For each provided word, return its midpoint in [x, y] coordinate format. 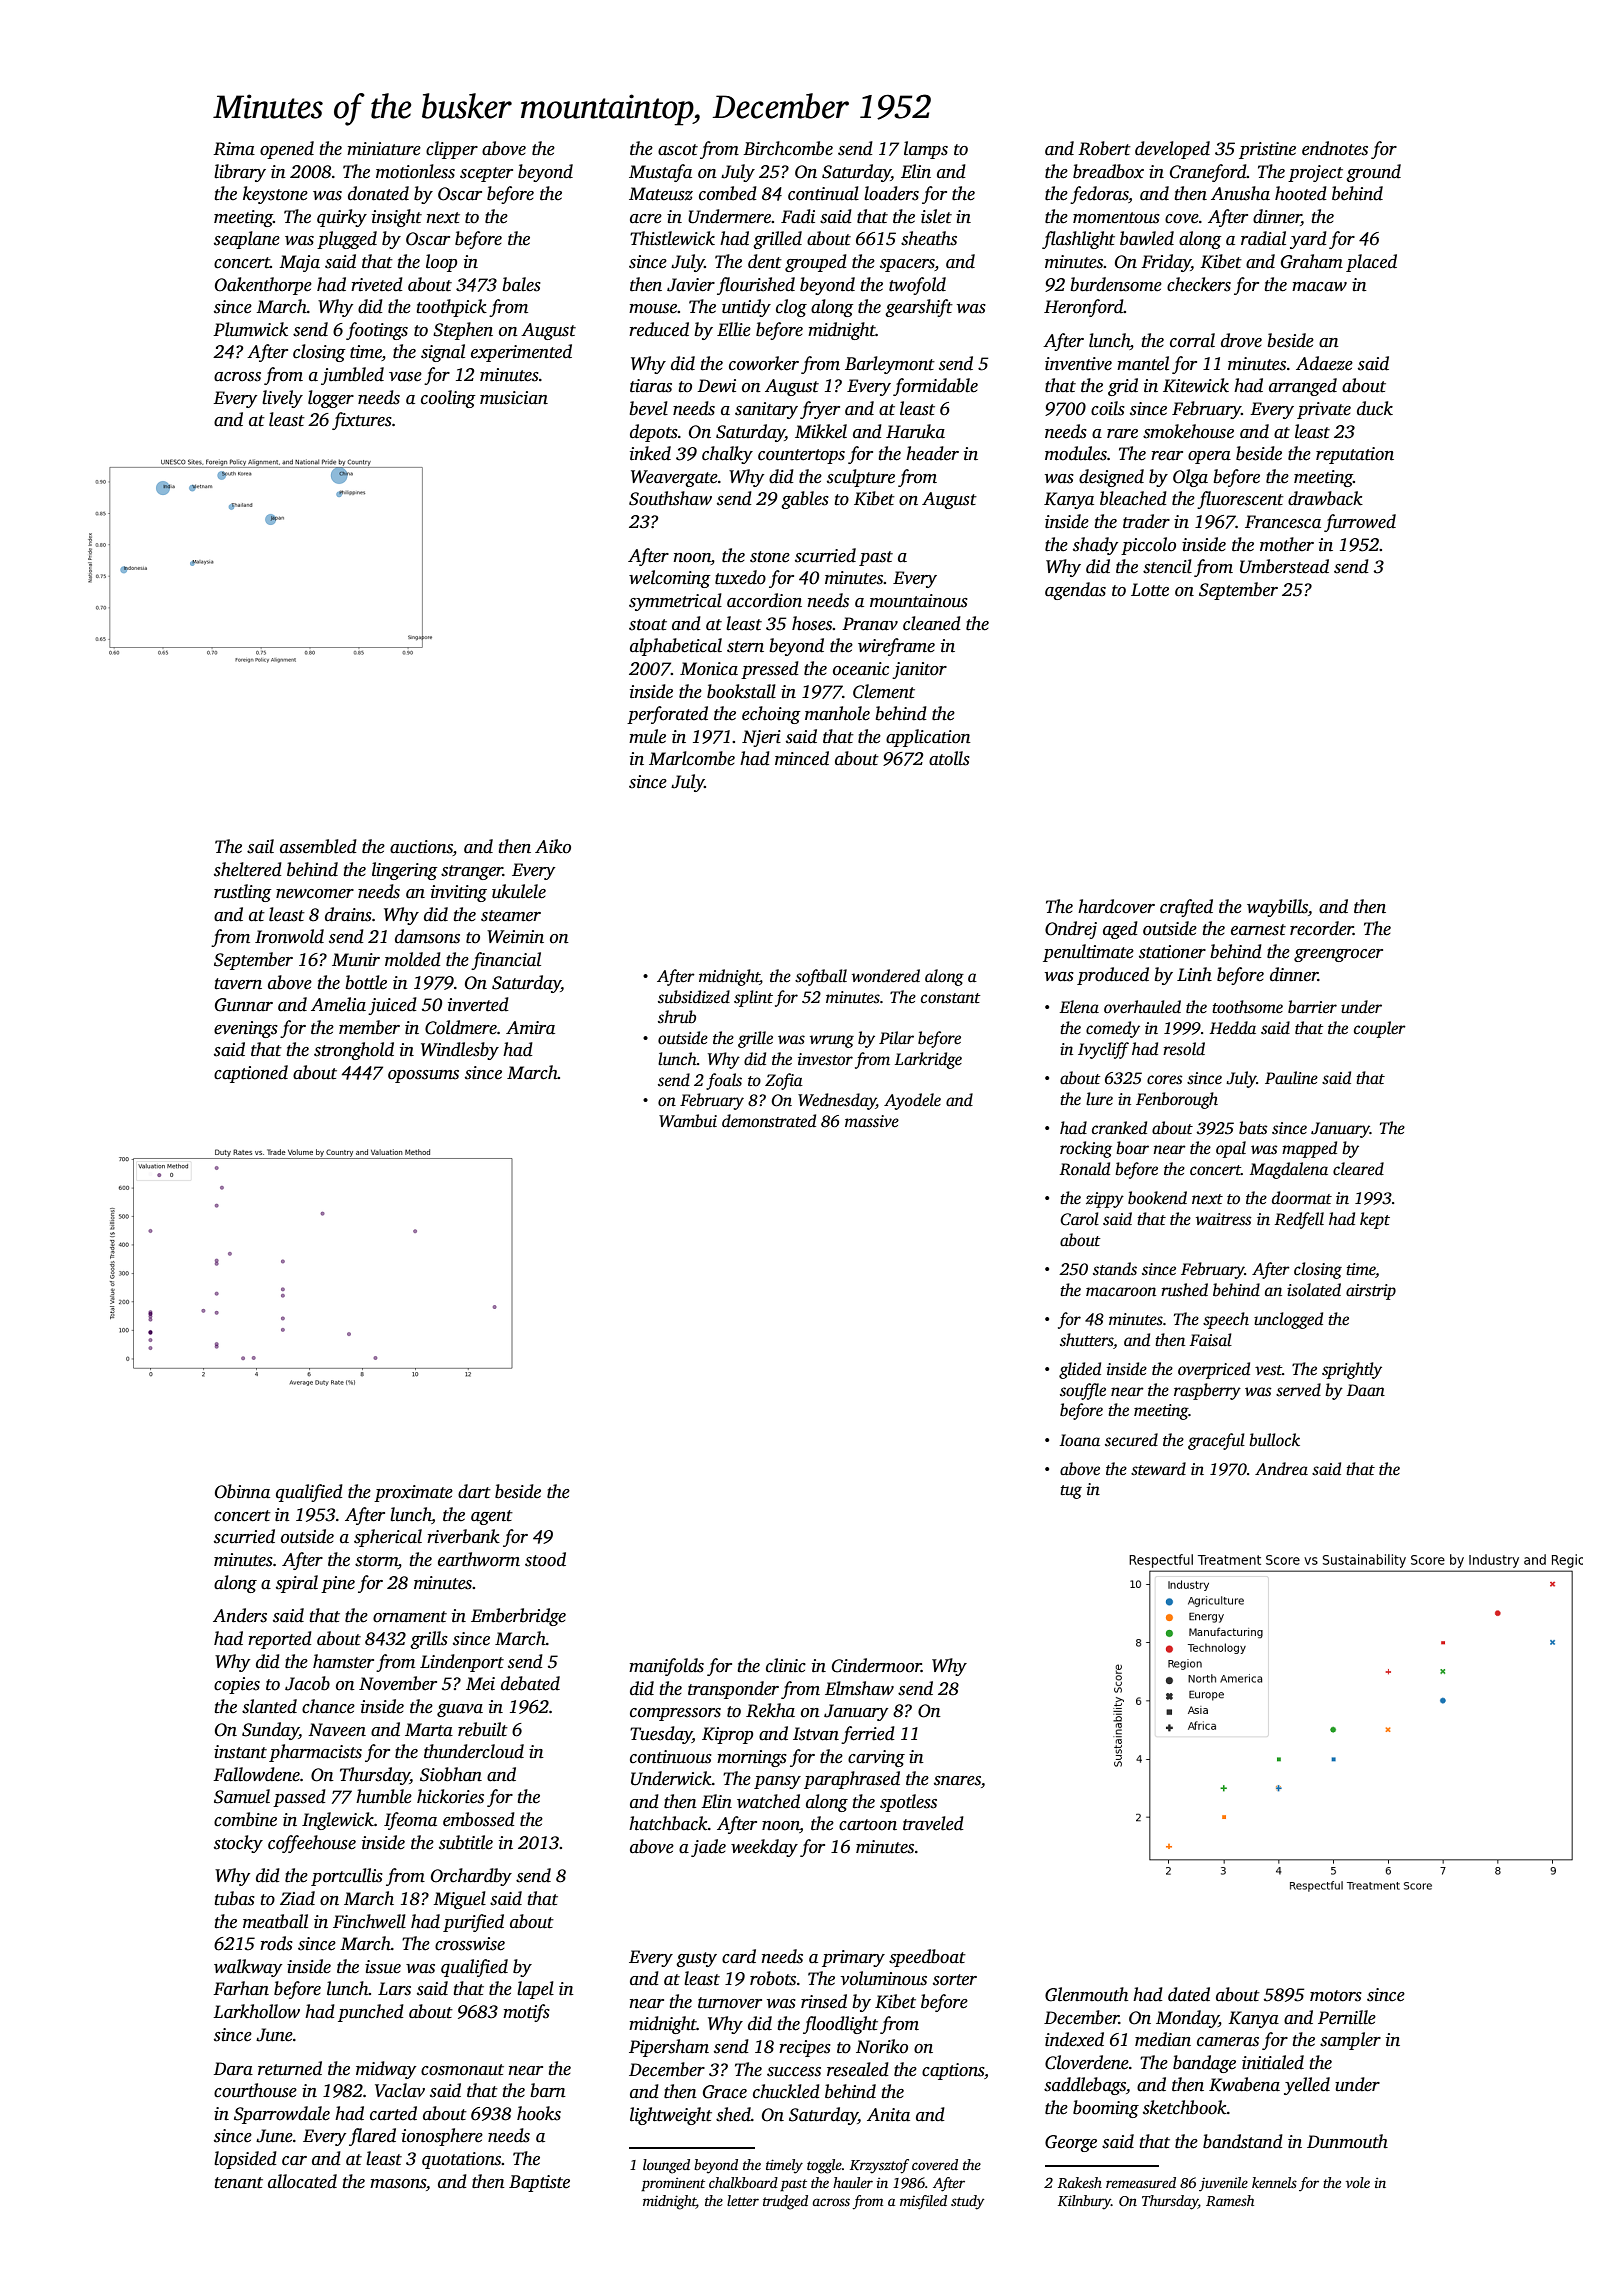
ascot [678, 150]
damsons [427, 936]
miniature [384, 149]
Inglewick [338, 1821]
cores [1165, 1080]
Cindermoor [876, 1665]
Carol [1079, 1219]
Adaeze [1324, 363]
